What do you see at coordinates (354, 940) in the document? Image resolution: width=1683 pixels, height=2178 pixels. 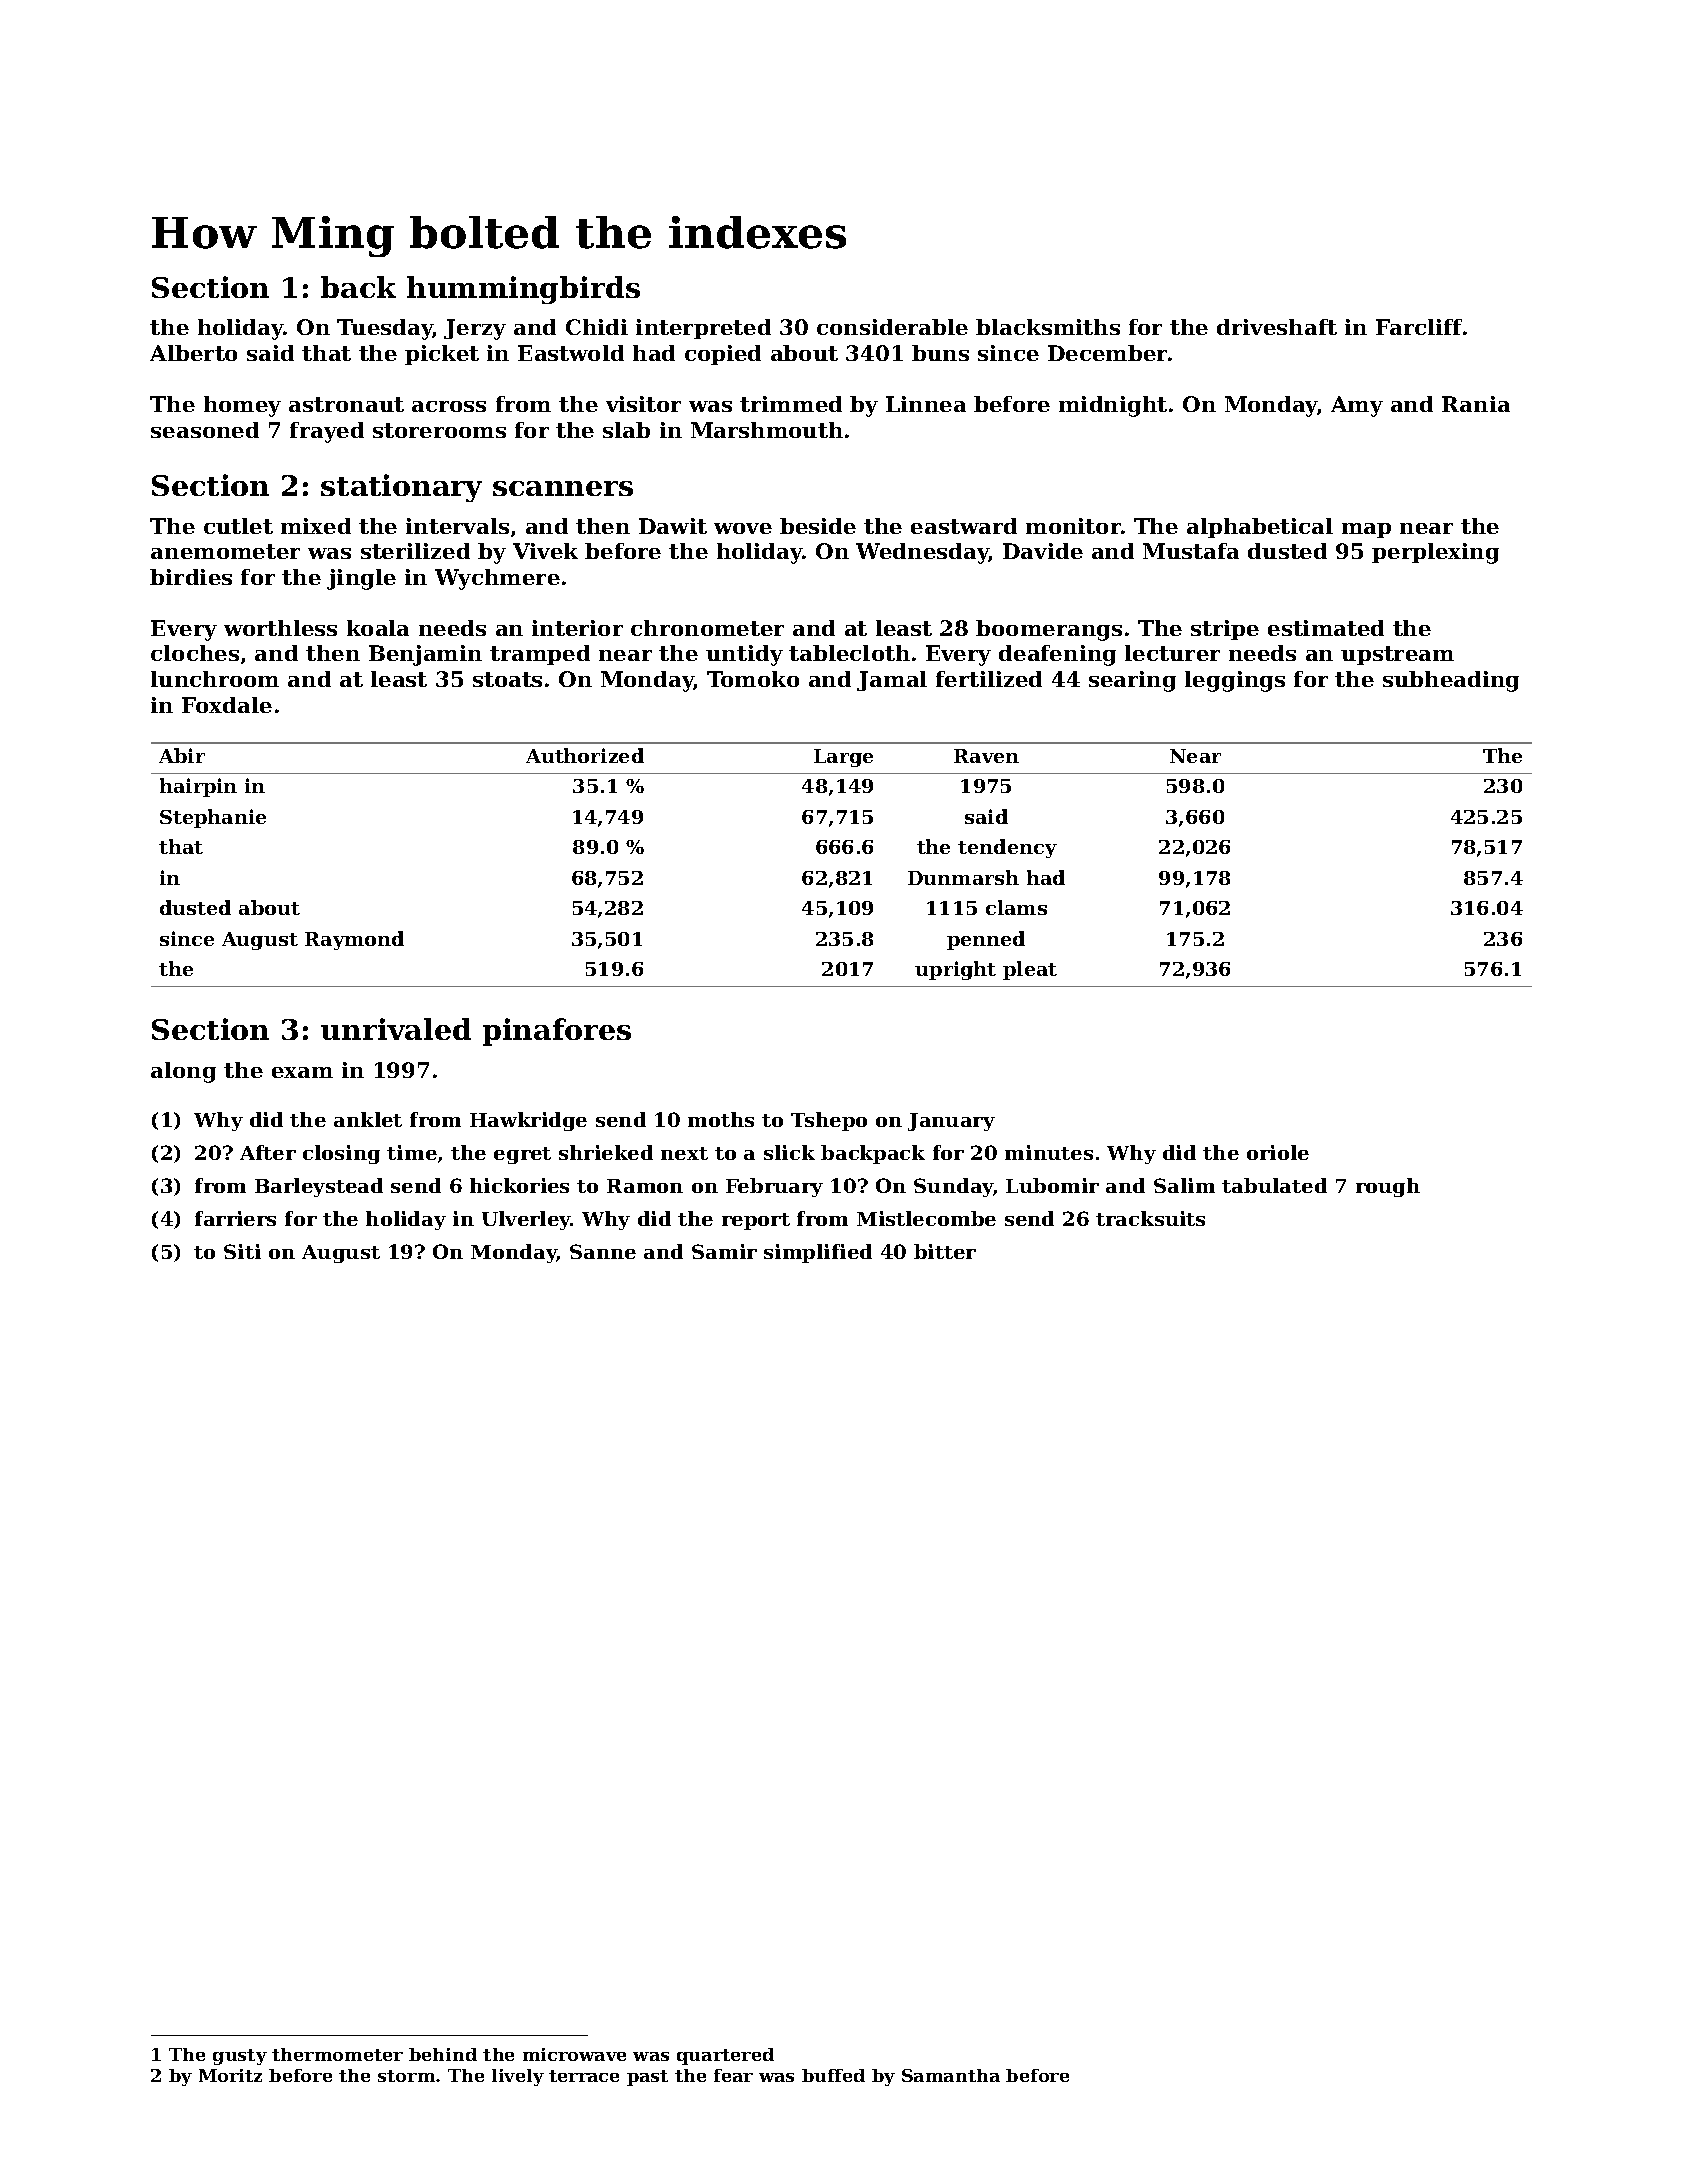 I see `Raymond` at bounding box center [354, 940].
